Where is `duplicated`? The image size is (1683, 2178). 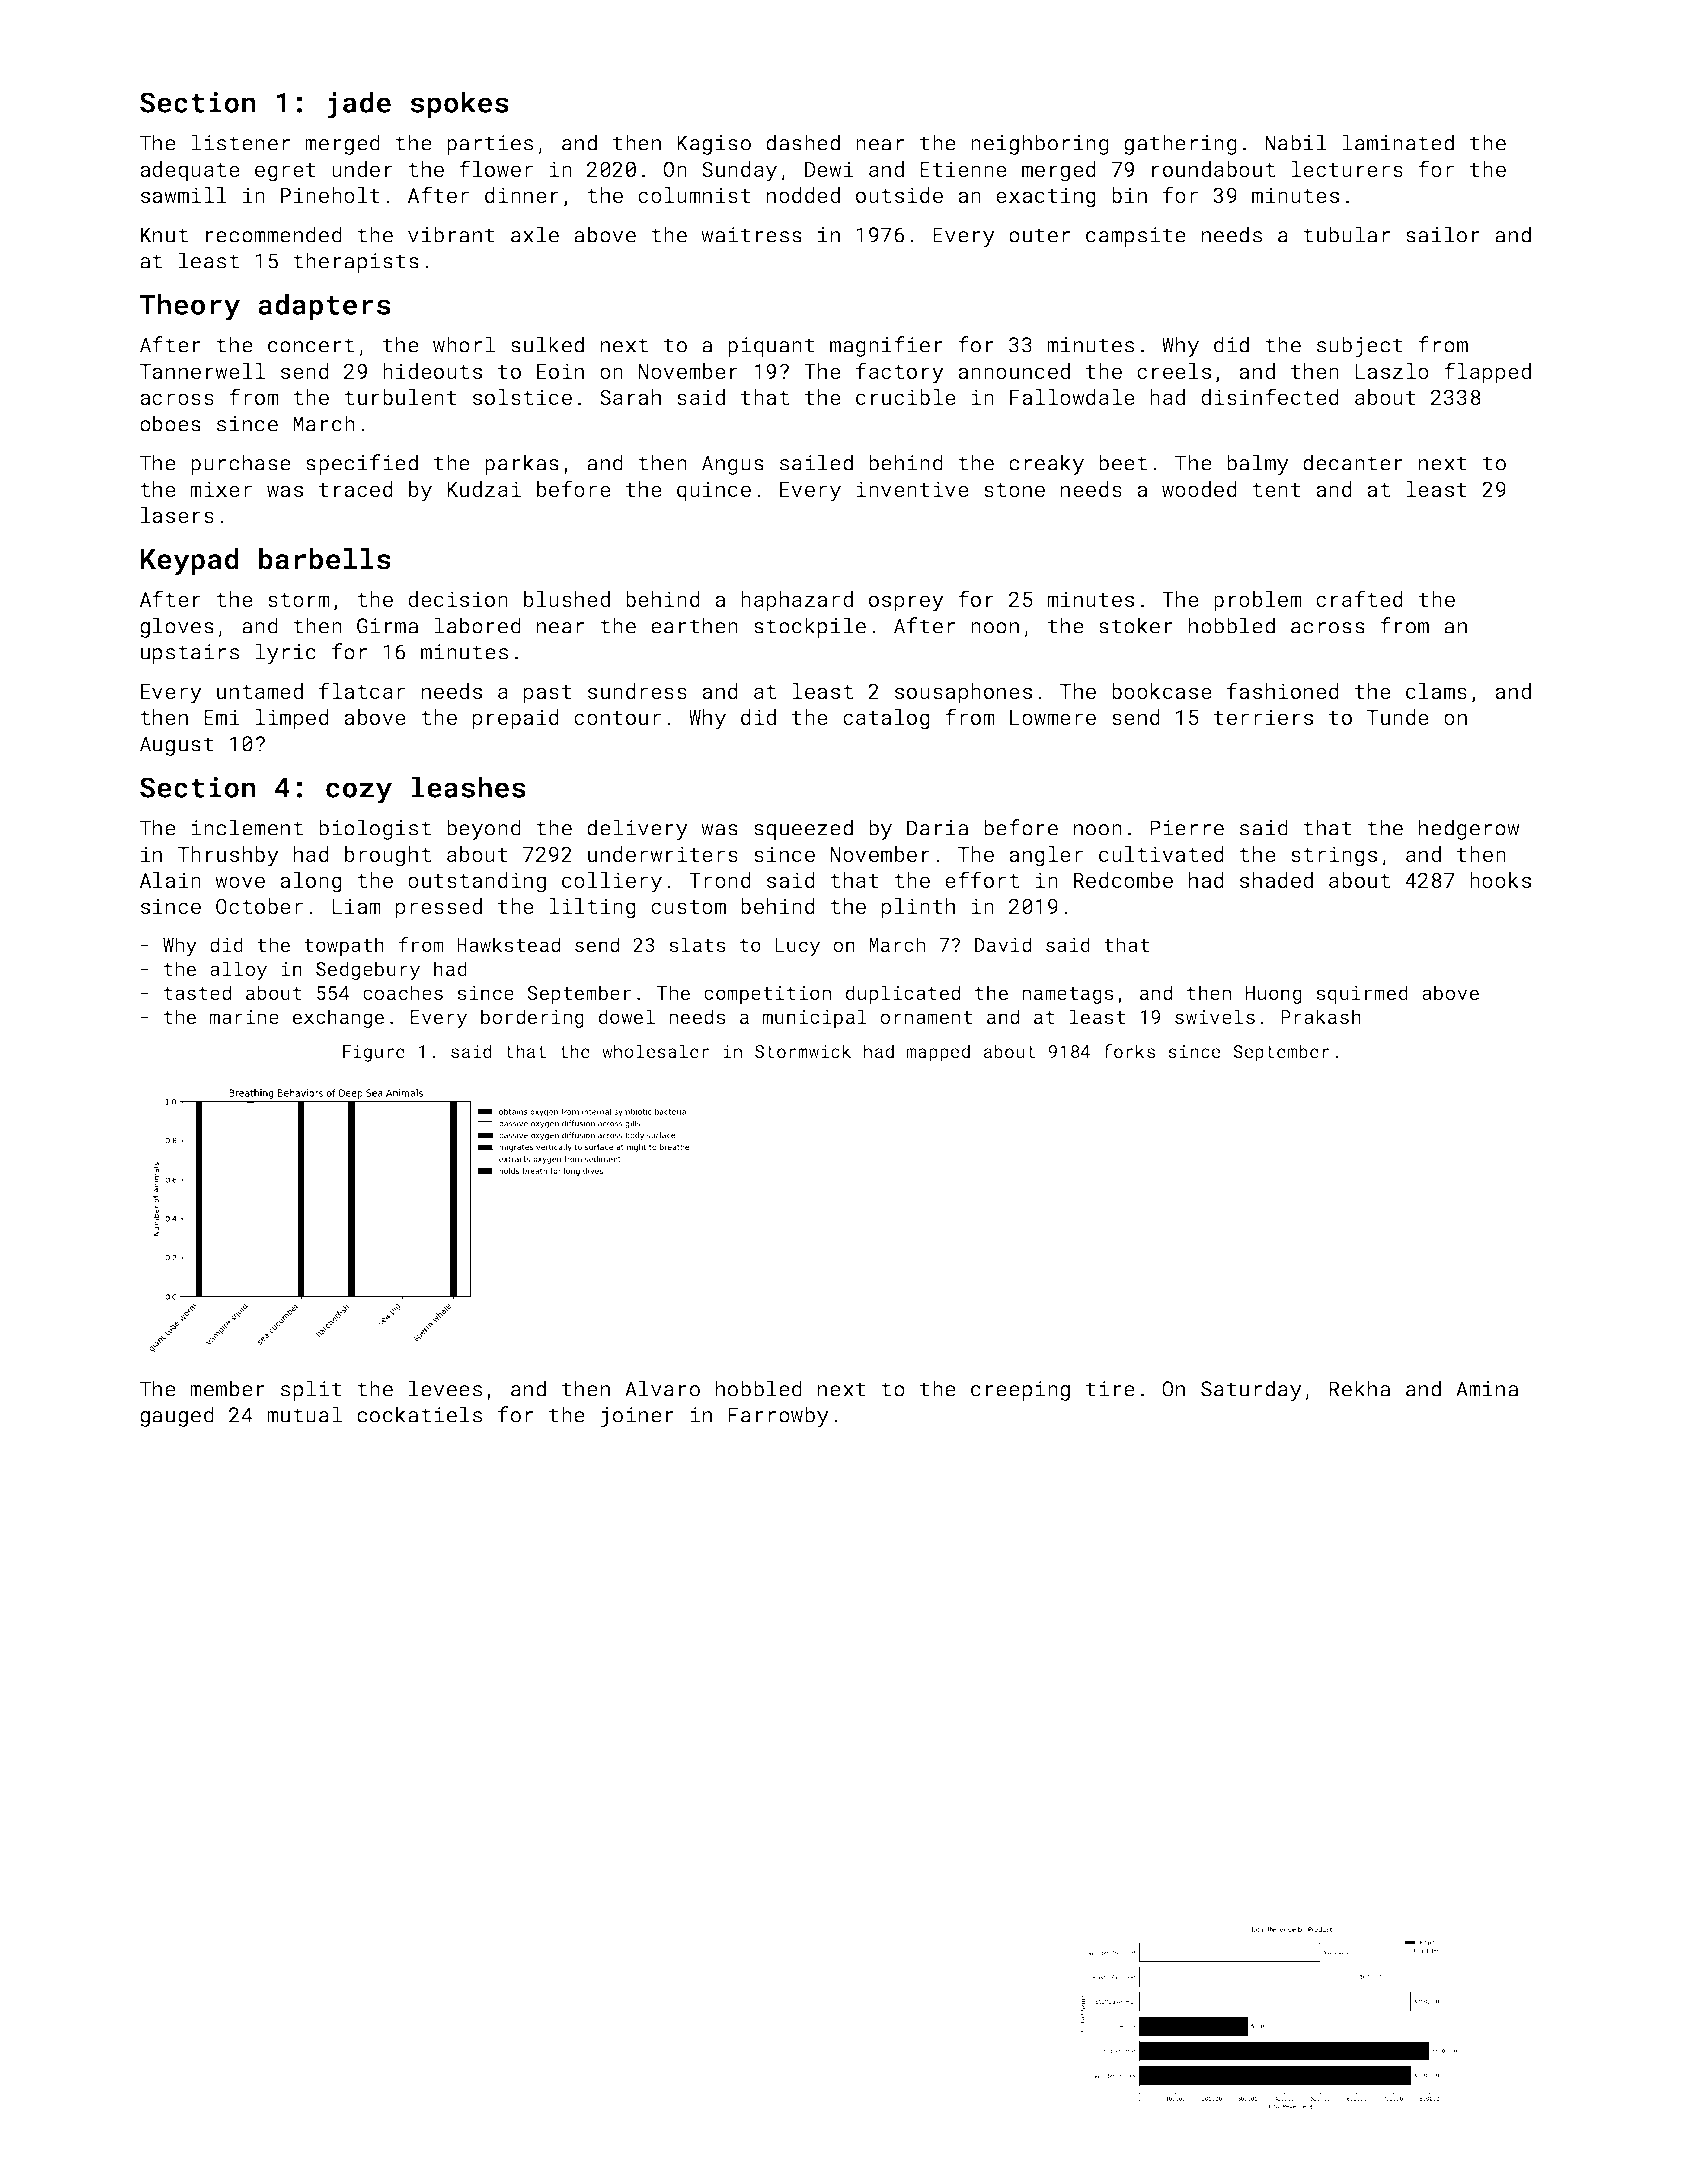 duplicated is located at coordinates (903, 994).
